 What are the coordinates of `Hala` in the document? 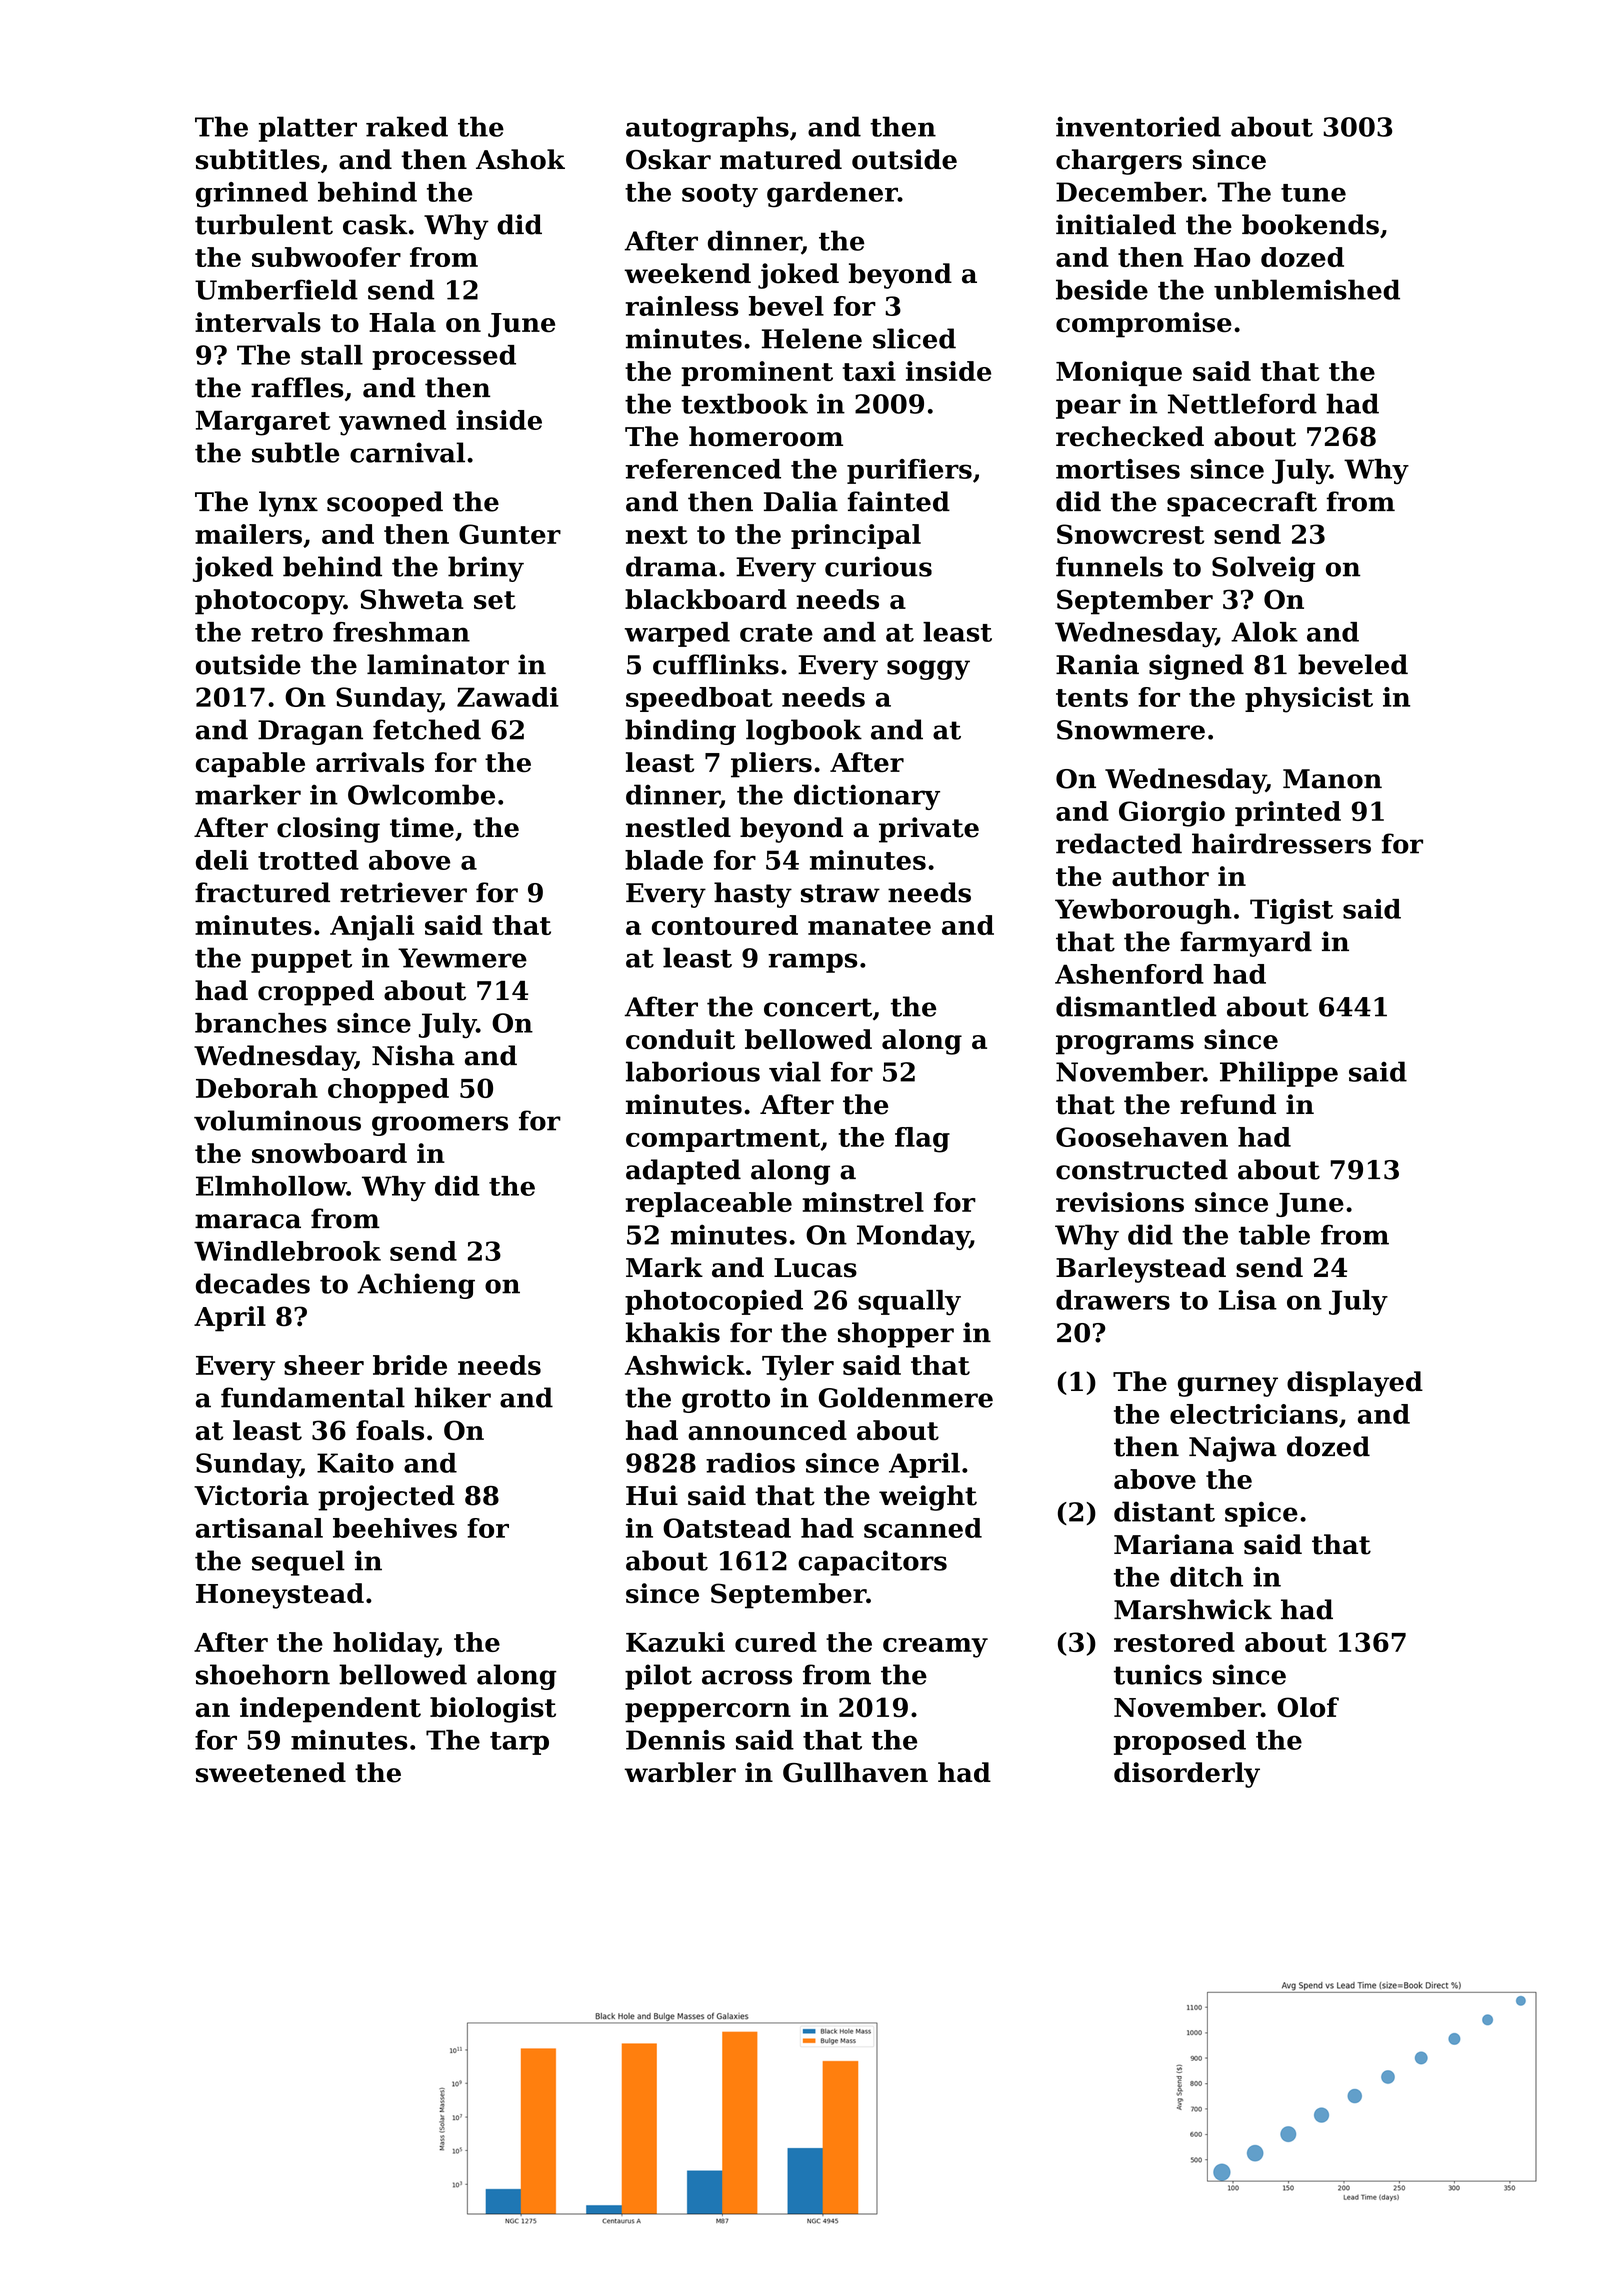 It's located at (402, 322).
